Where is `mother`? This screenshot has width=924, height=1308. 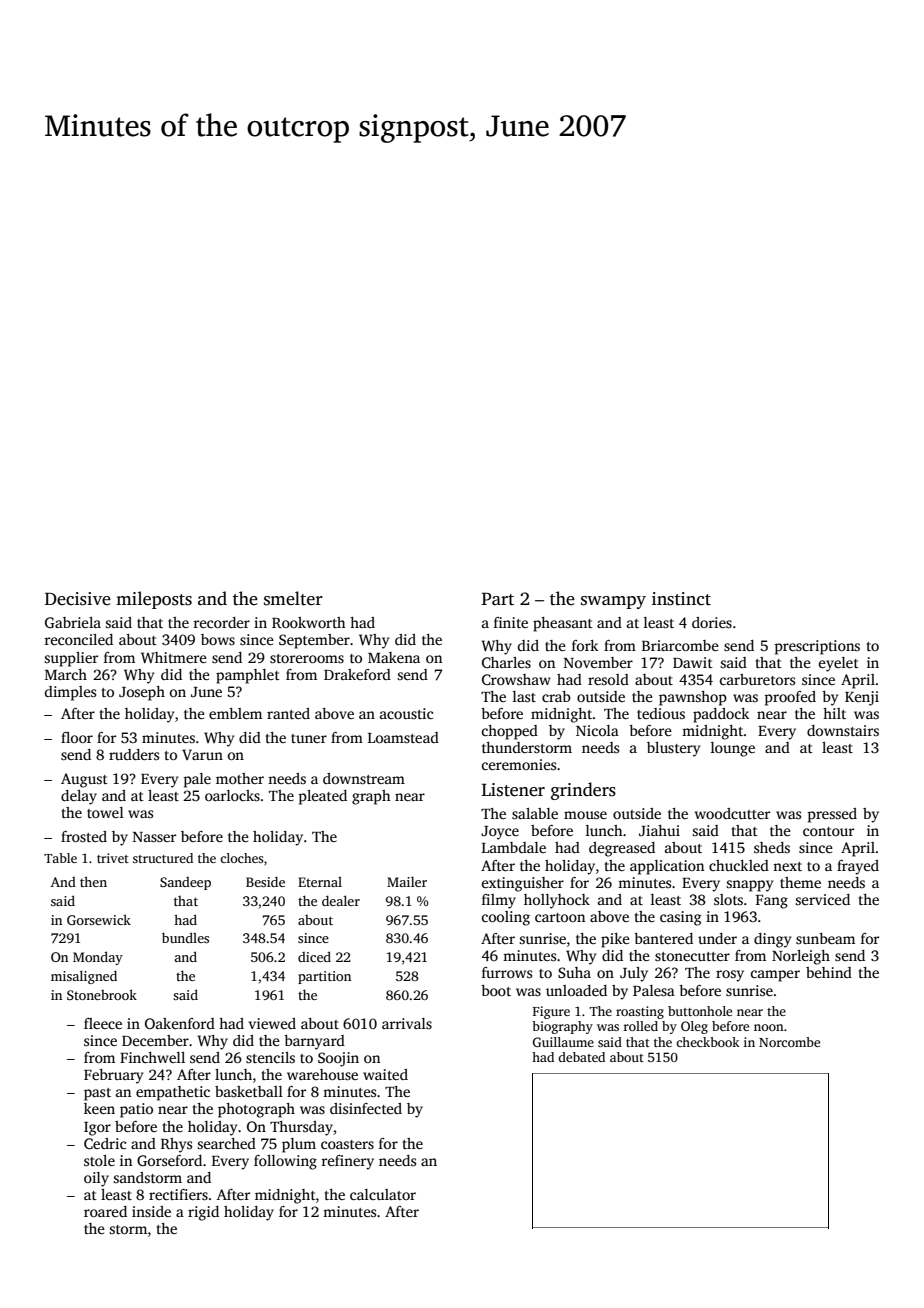
mother is located at coordinates (240, 778).
